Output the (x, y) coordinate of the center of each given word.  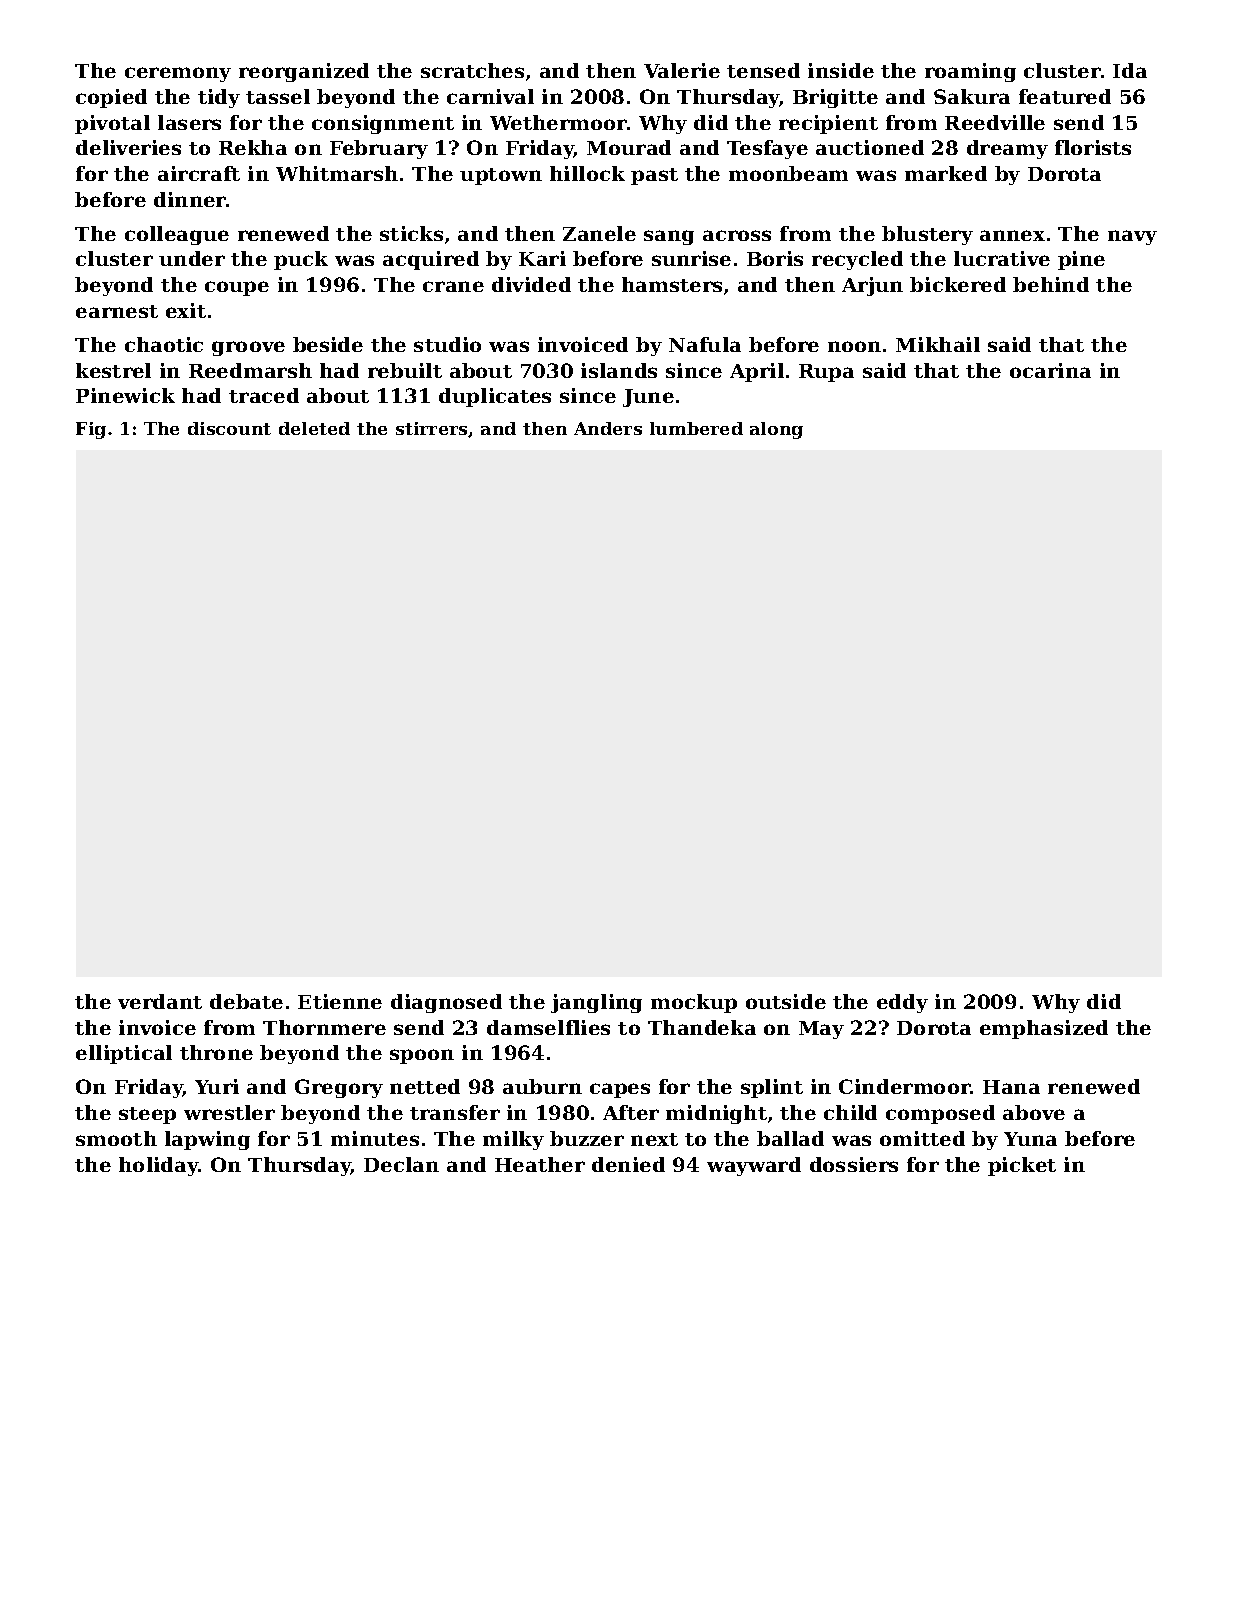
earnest (117, 311)
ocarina (1050, 370)
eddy (902, 1003)
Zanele (599, 233)
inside (841, 70)
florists (1093, 147)
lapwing (207, 1140)
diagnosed (446, 1003)
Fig (91, 430)
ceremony (178, 74)
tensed (763, 70)
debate (246, 1001)
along (776, 430)
